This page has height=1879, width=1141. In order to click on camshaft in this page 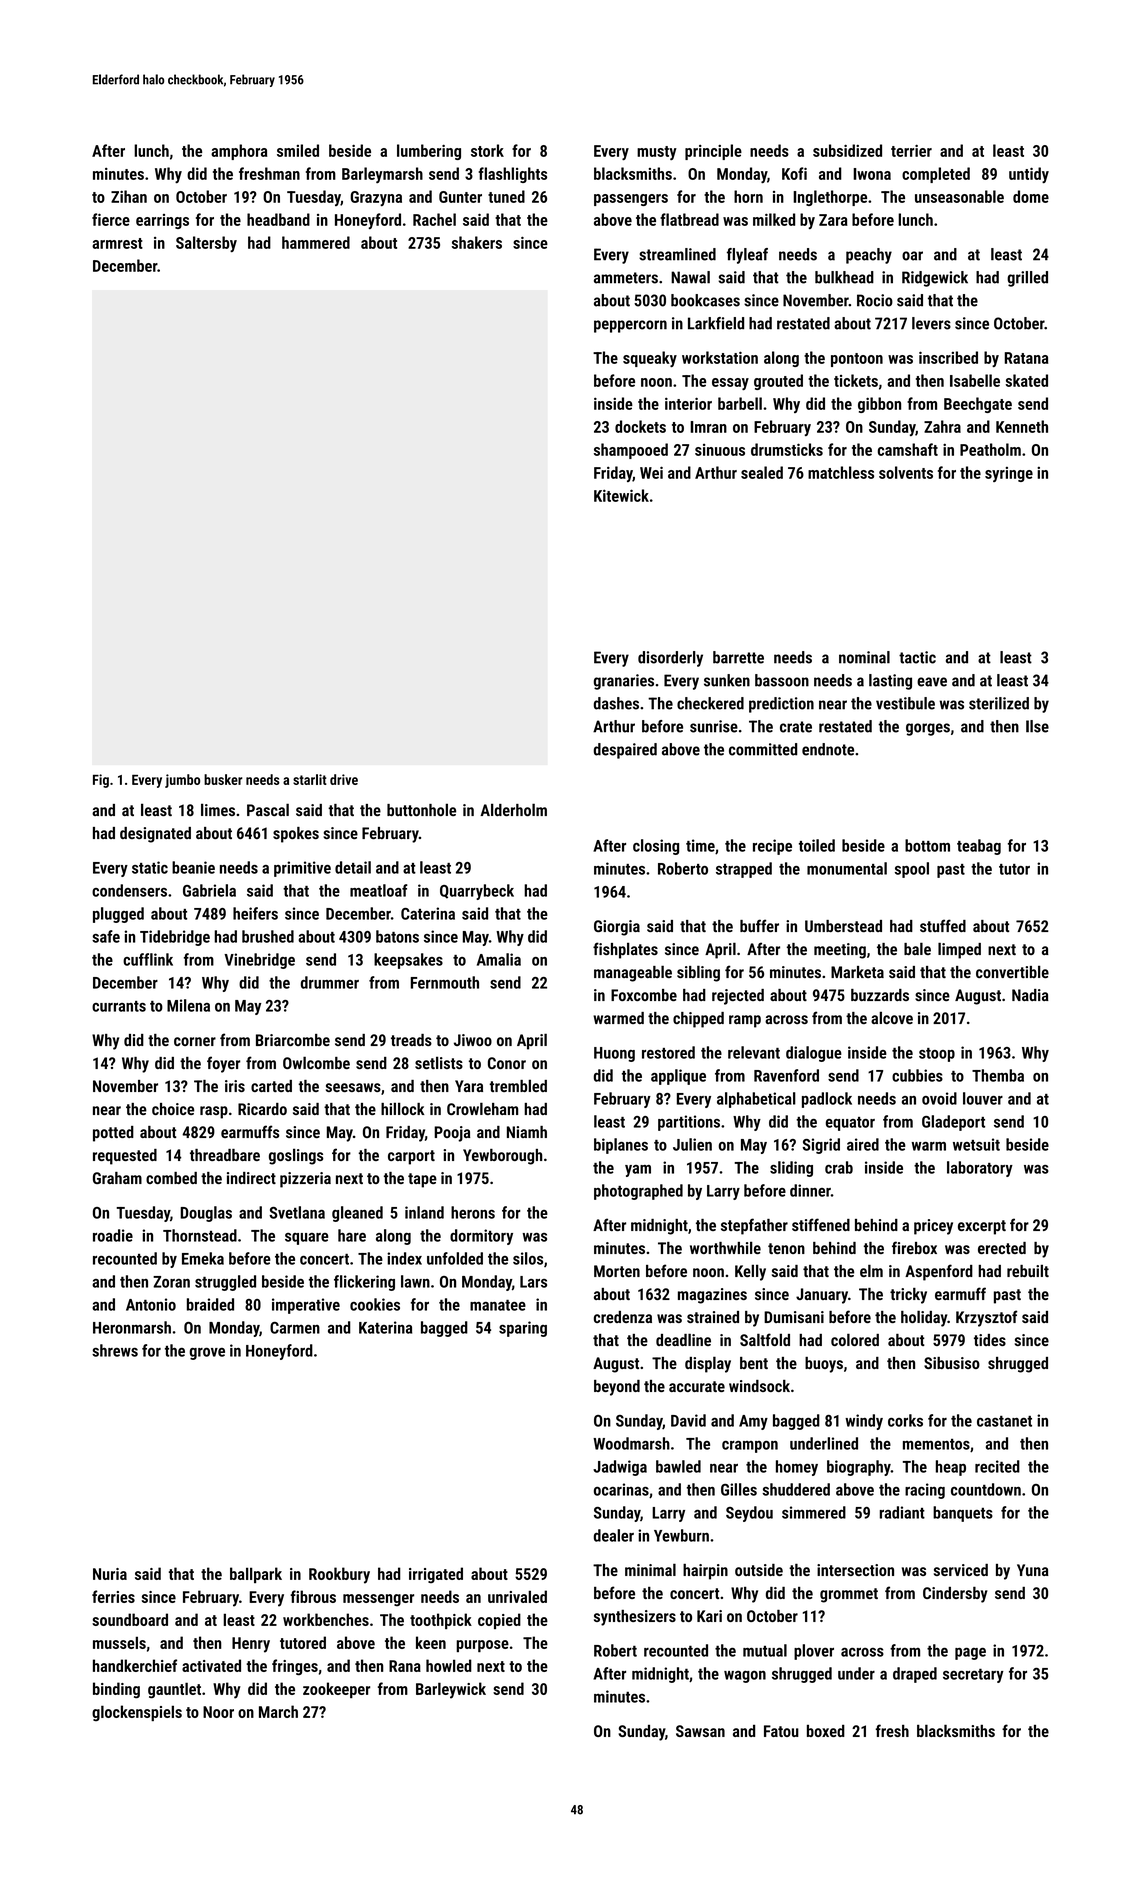, I will do `click(908, 449)`.
